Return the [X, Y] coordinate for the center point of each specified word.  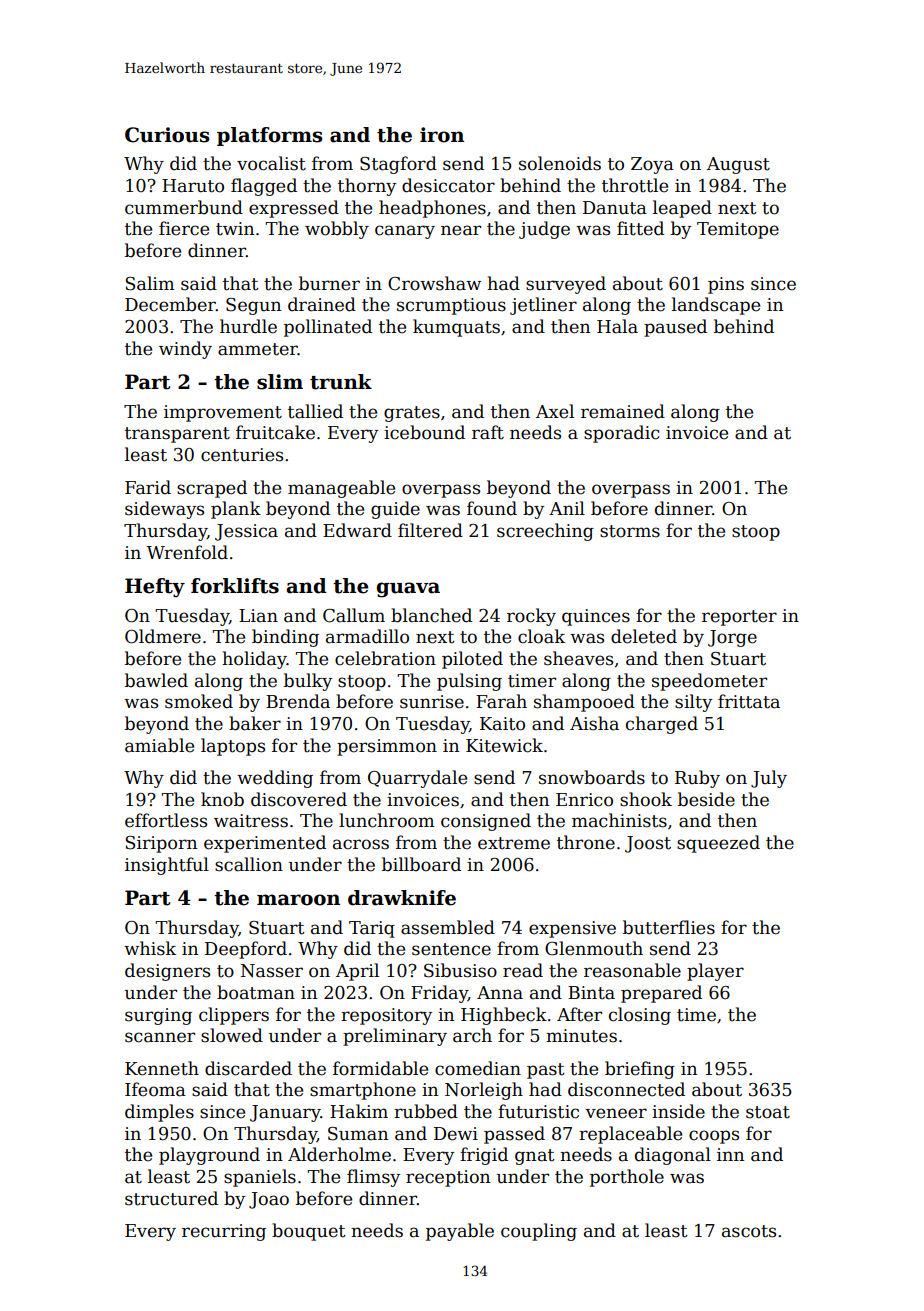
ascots [749, 1231]
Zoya [652, 165]
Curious [167, 135]
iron [442, 135]
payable [460, 1232]
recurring [224, 1232]
